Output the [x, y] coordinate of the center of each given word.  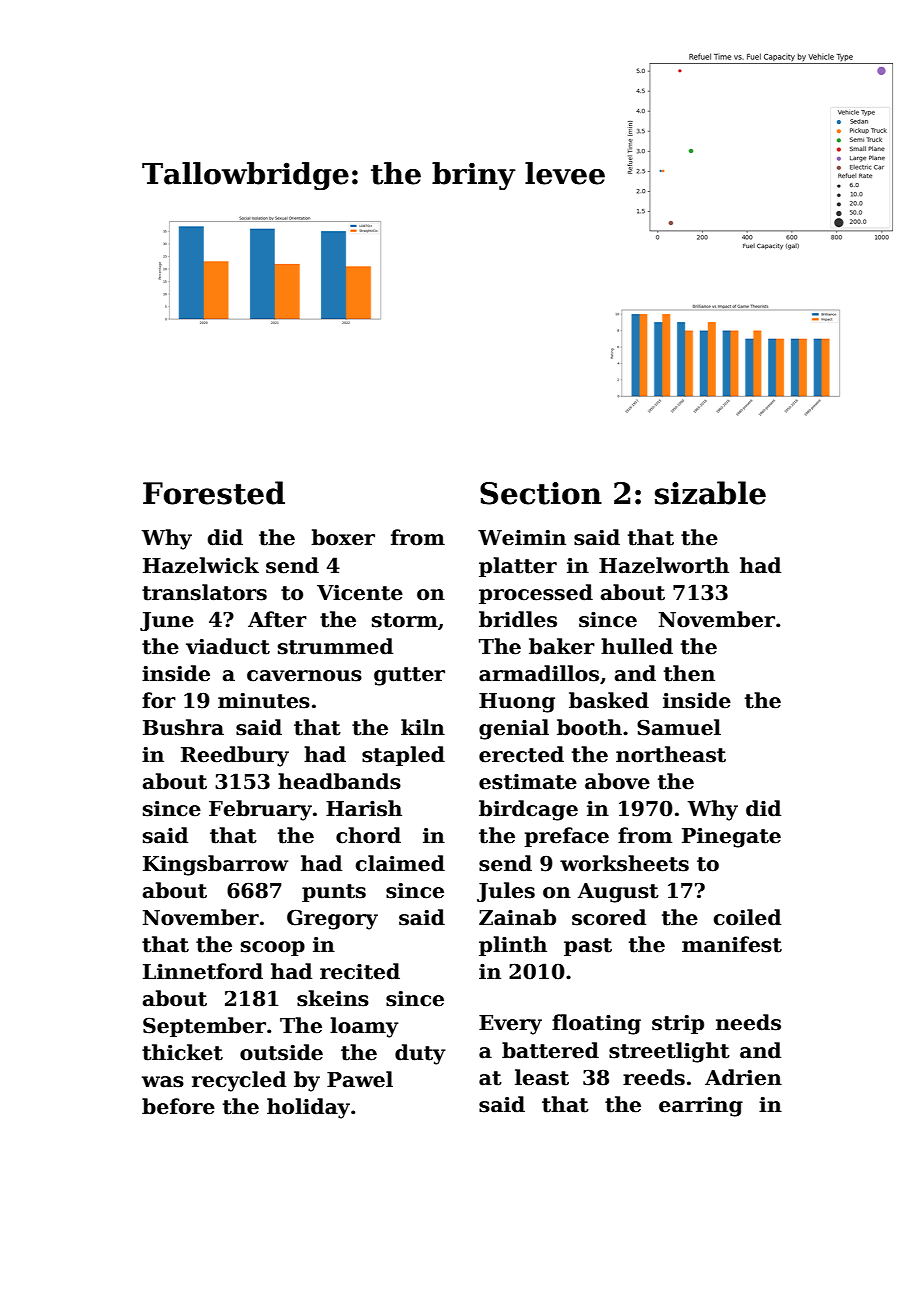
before [178, 1106]
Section [541, 493]
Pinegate [731, 838]
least [542, 1077]
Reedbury [235, 756]
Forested [214, 493]
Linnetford [203, 971]
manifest [732, 944]
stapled [403, 756]
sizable [710, 493]
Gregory [332, 919]
